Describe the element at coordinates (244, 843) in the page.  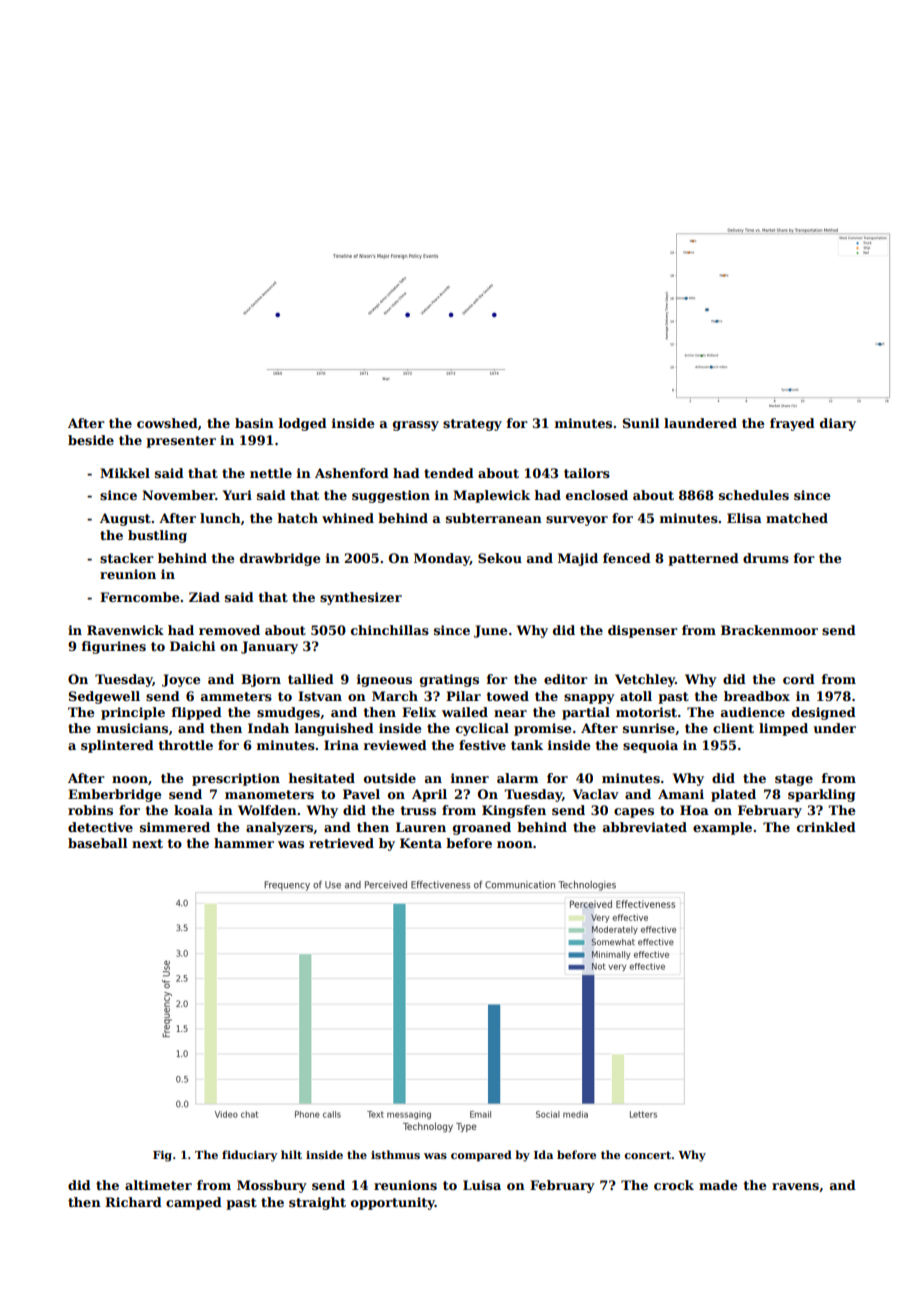
I see `hammer` at that location.
